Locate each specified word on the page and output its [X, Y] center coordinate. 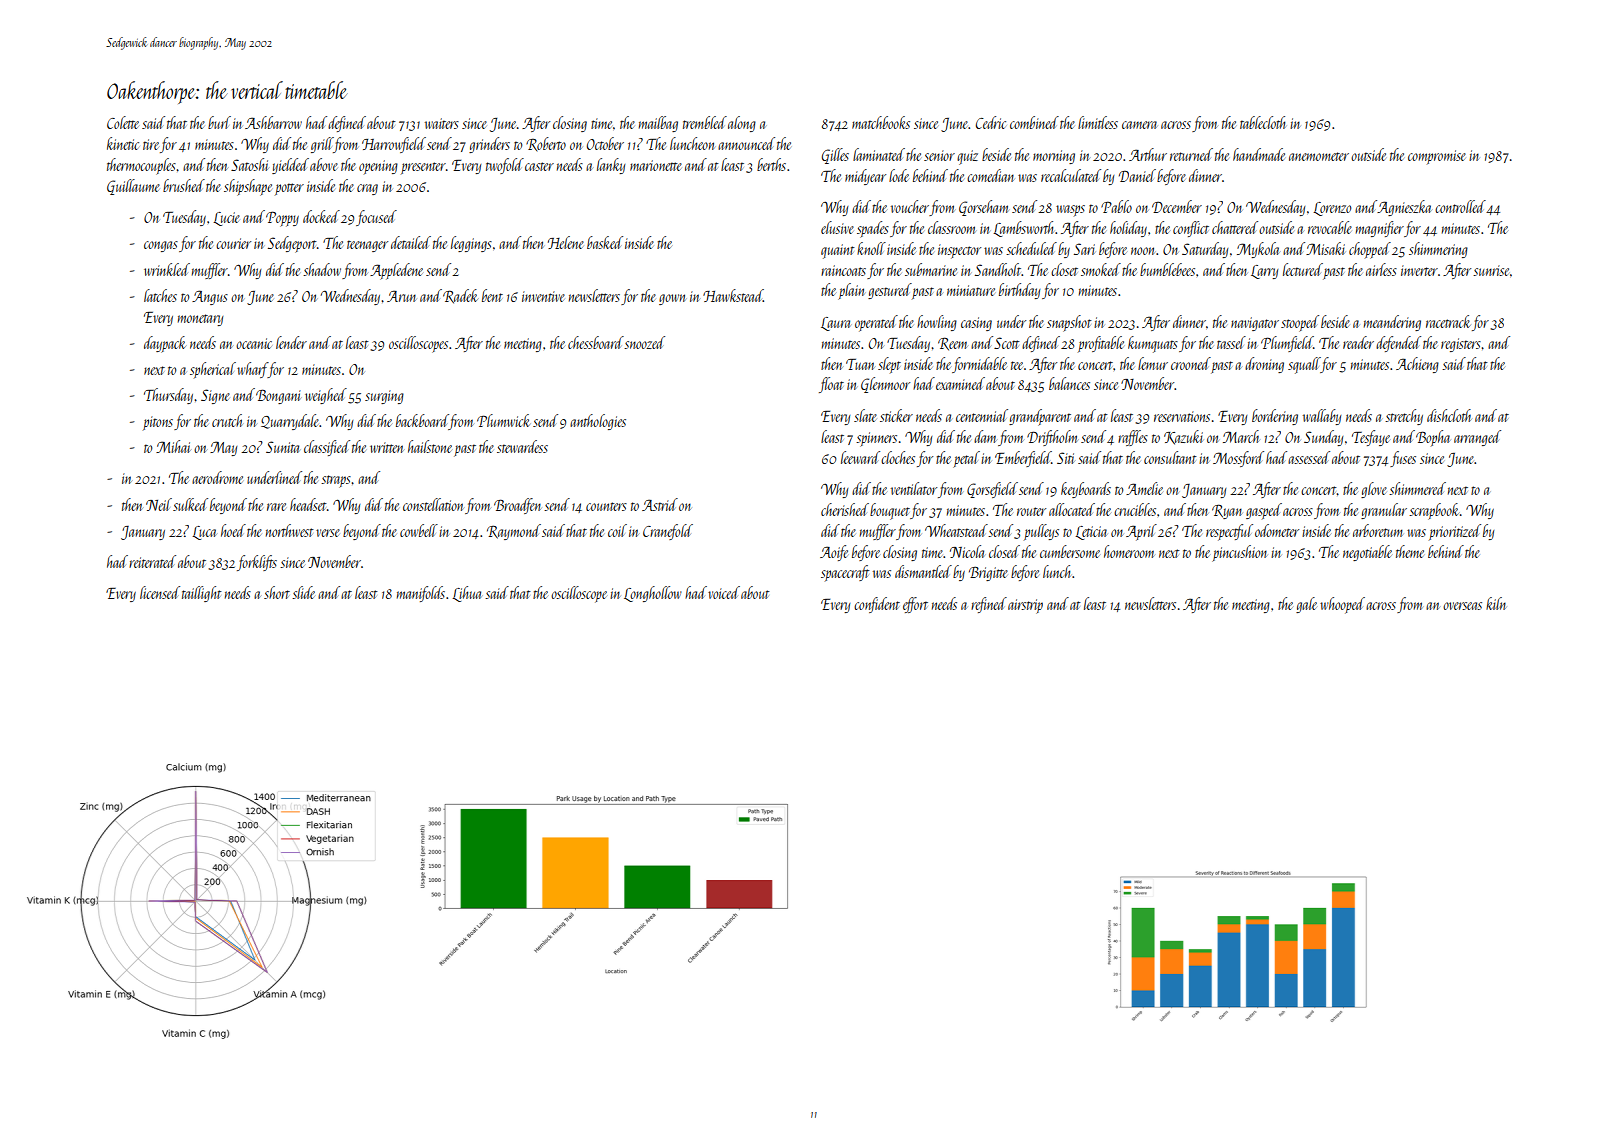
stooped [1300, 323]
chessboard [596, 342]
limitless [1098, 122]
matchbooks [881, 122]
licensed [160, 592]
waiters [442, 123]
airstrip [1025, 606]
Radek [460, 296]
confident [877, 605]
